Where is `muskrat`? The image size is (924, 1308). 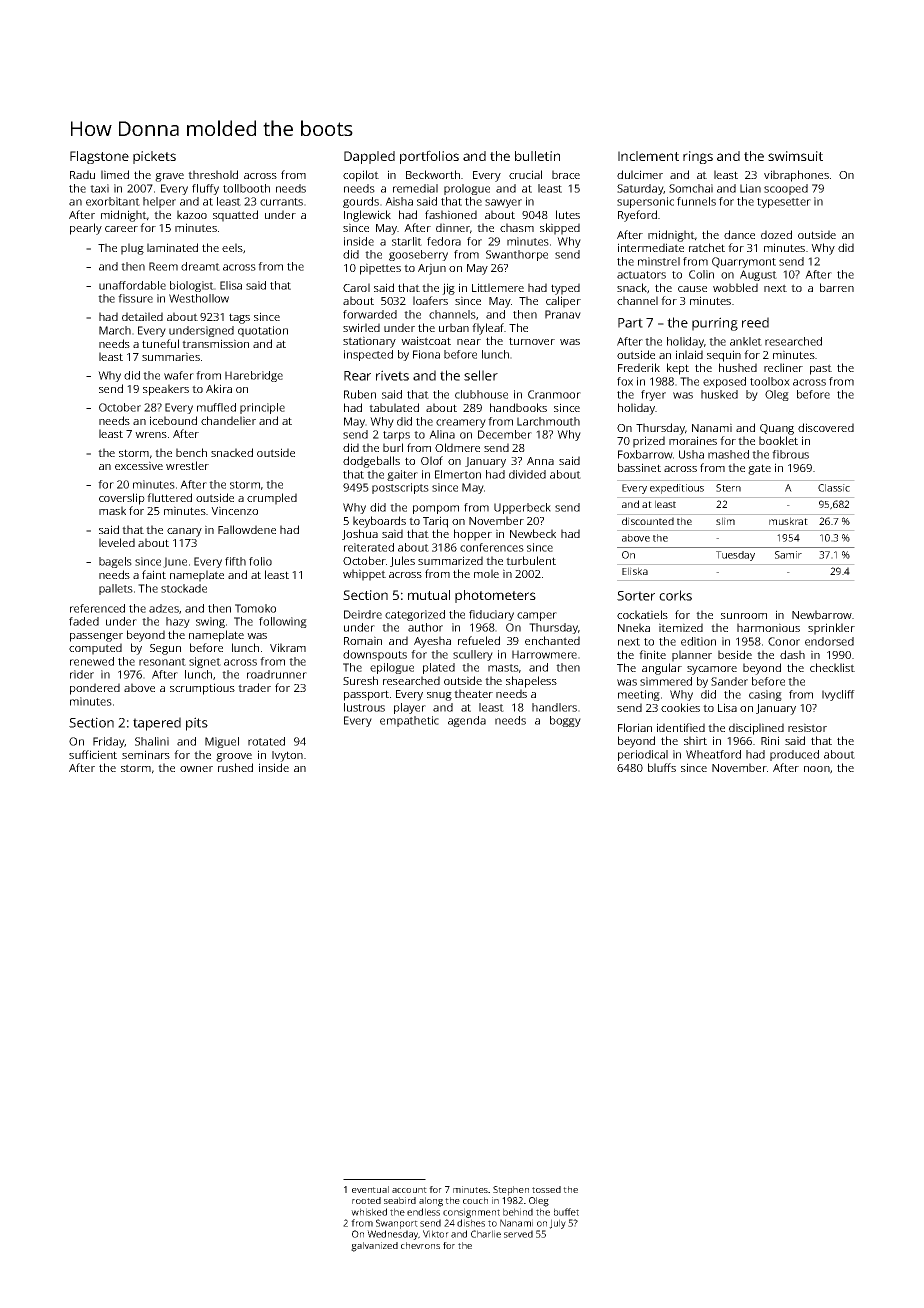
muskrat is located at coordinates (788, 521).
